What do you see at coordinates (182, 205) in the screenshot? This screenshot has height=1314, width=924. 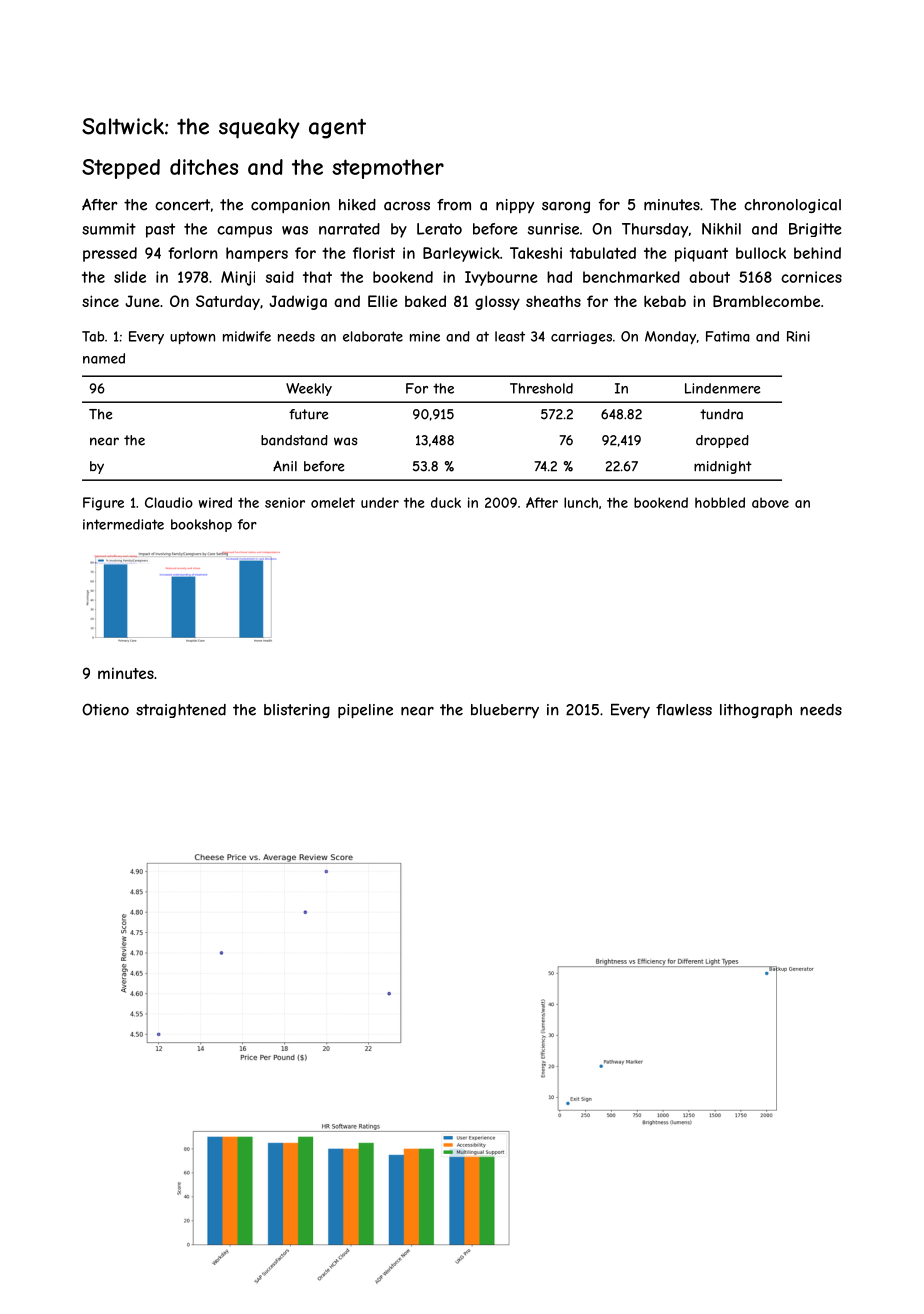 I see `concert` at bounding box center [182, 205].
